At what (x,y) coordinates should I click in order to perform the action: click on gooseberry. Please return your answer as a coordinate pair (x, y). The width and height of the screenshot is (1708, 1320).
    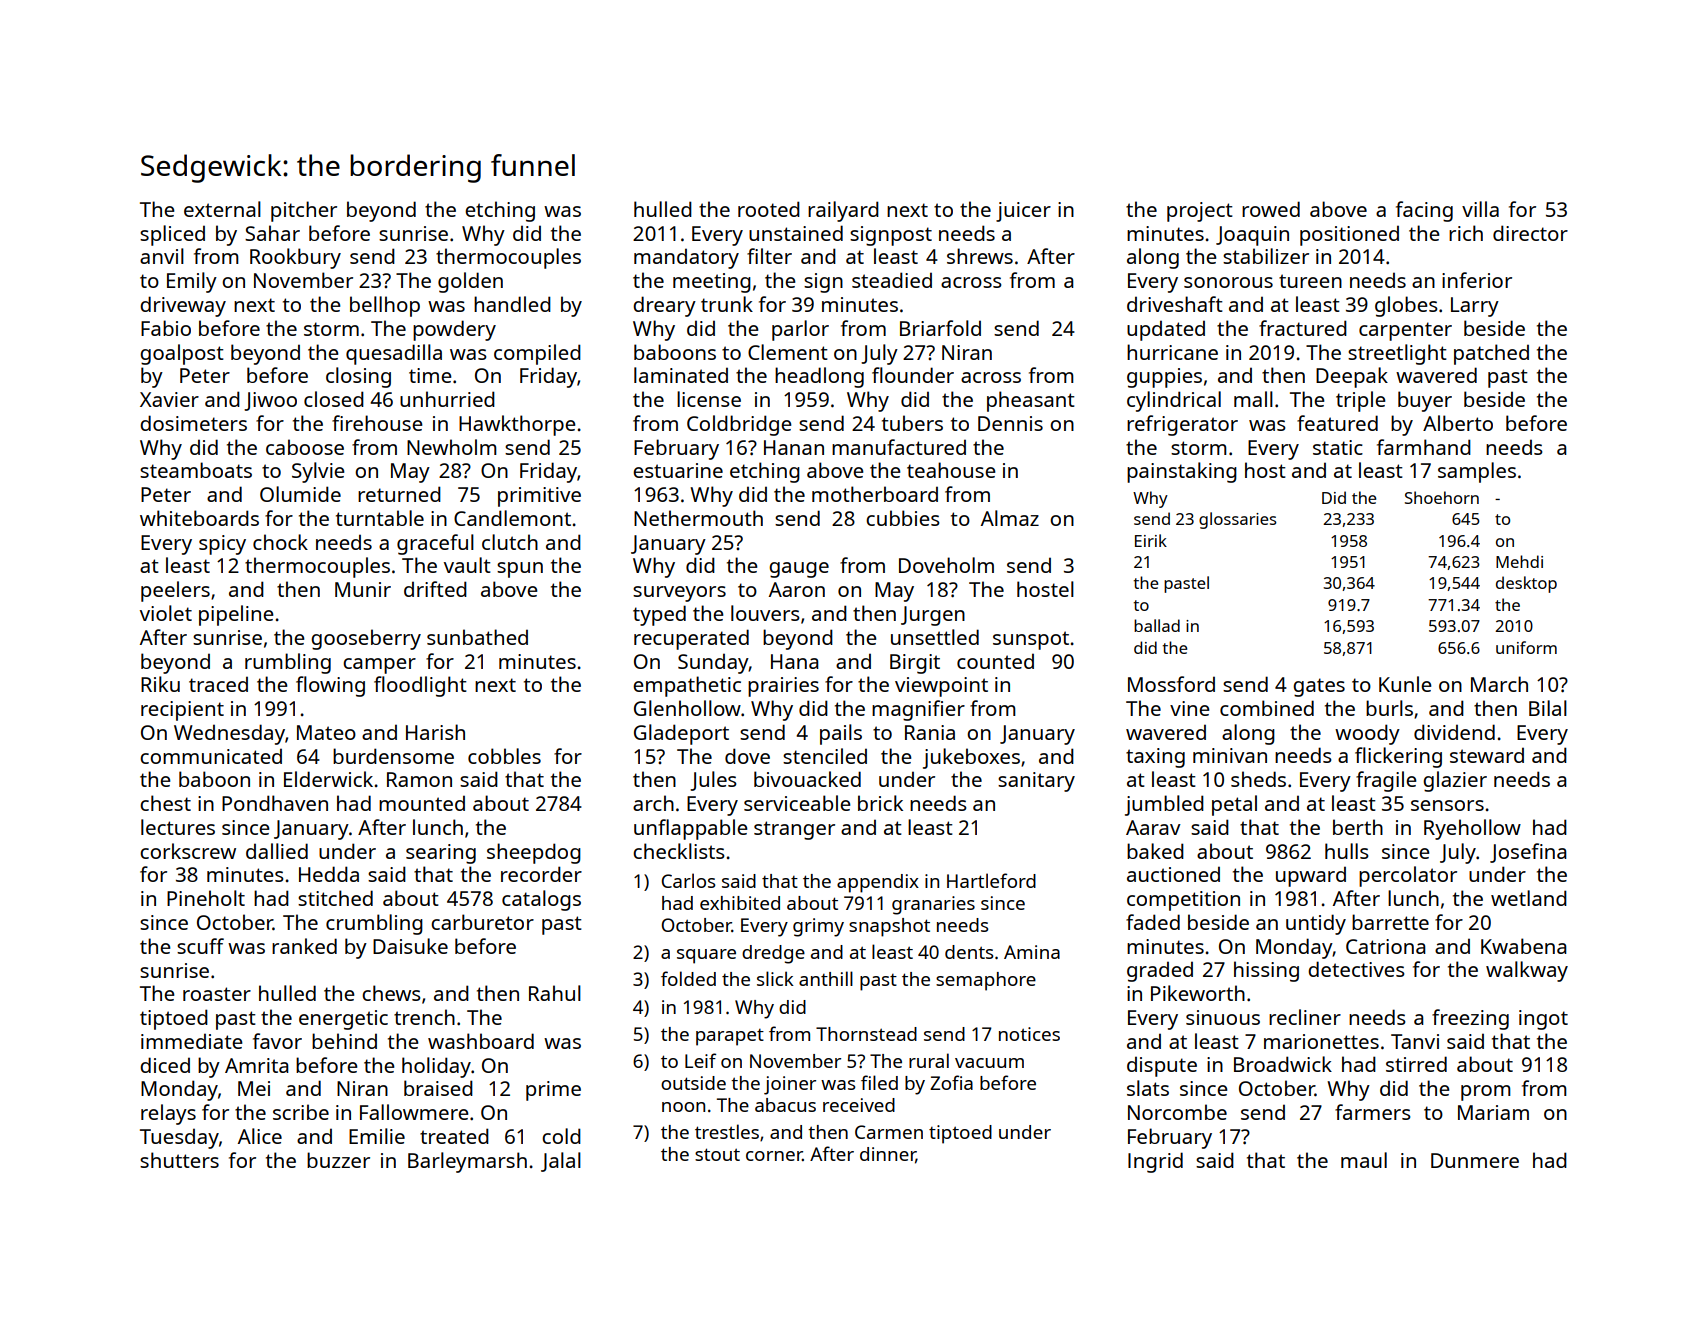
    Looking at the image, I should click on (366, 639).
